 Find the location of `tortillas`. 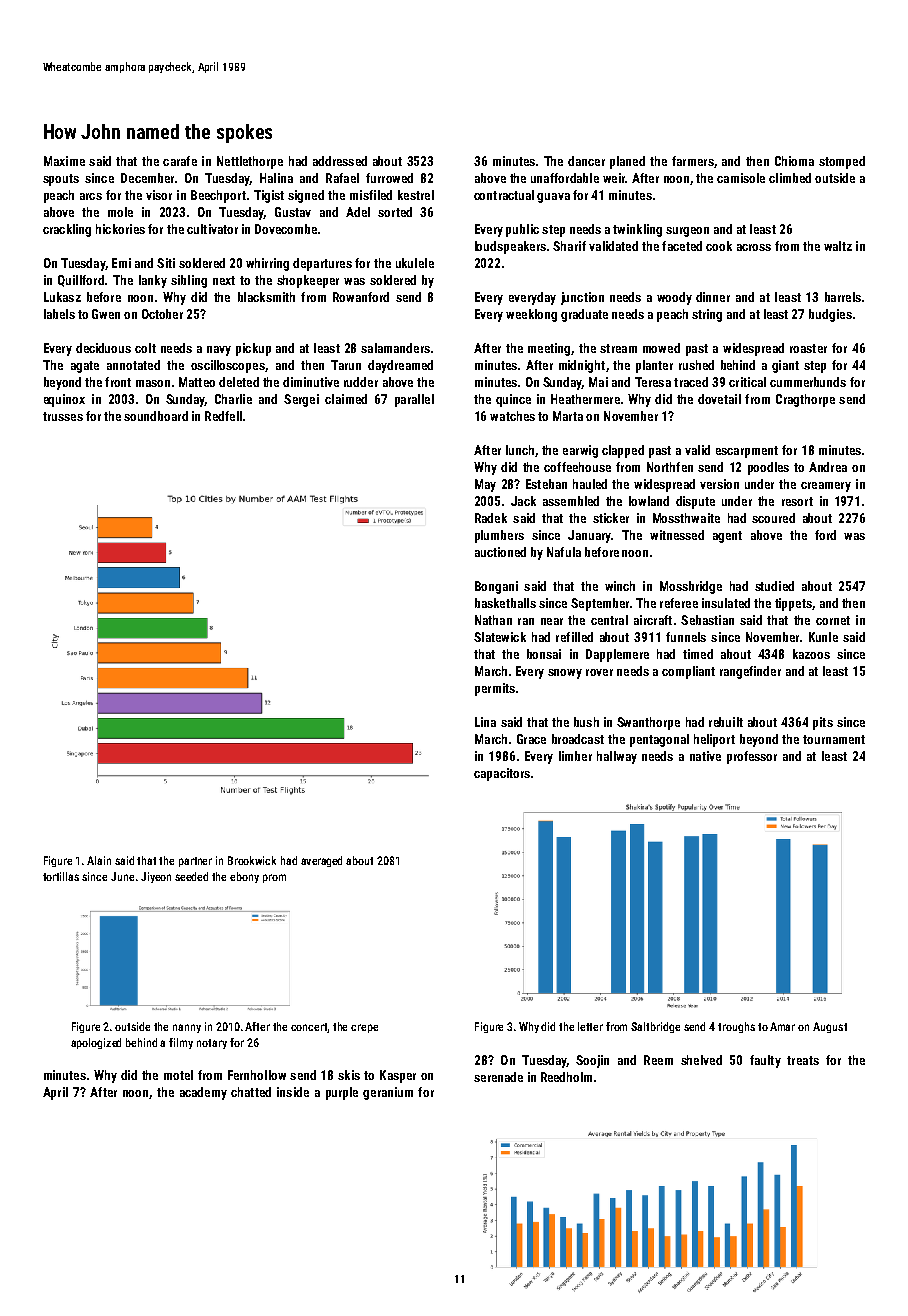

tortillas is located at coordinates (61, 876).
